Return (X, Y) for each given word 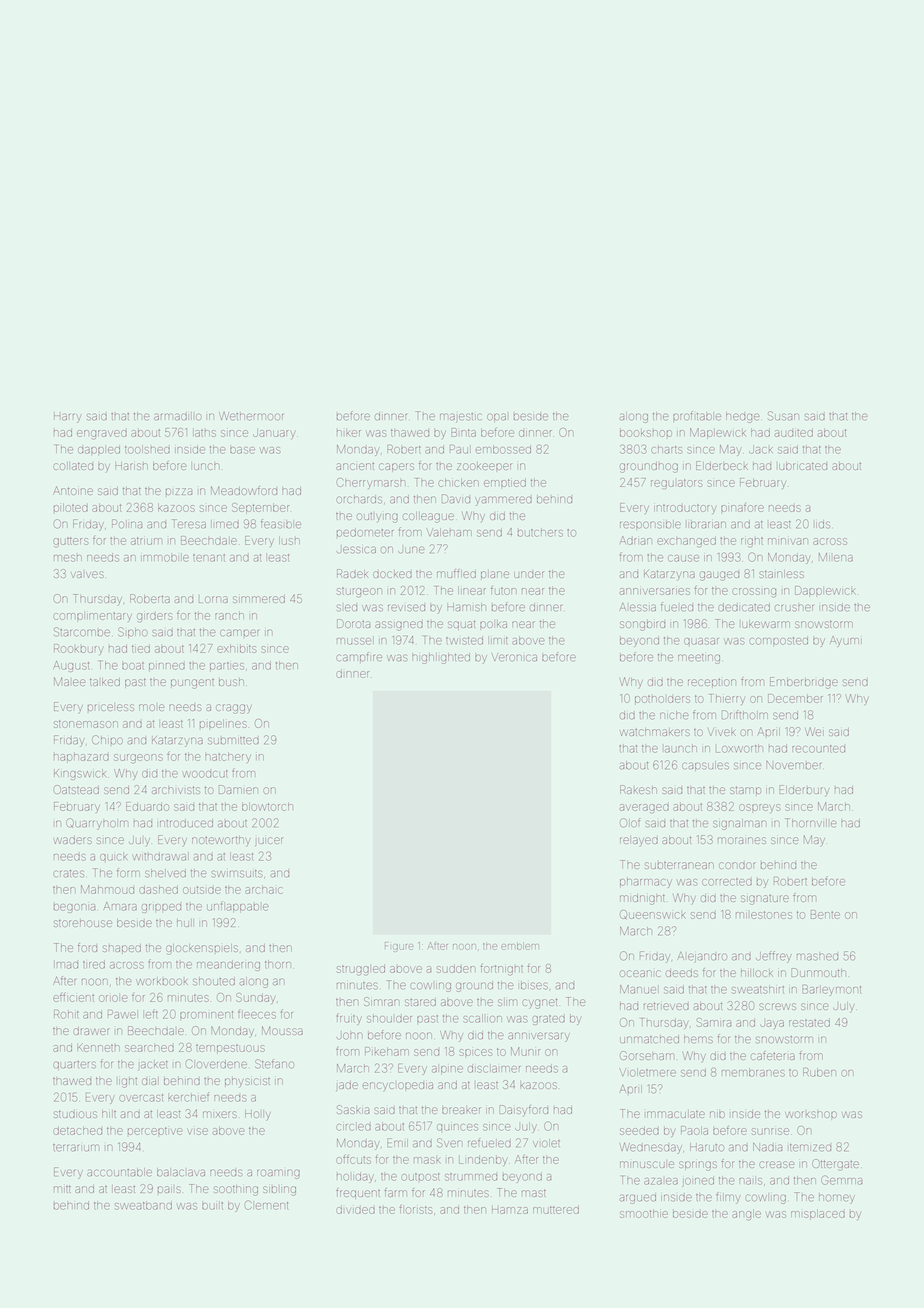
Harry (68, 417)
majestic (461, 418)
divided (355, 1209)
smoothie (644, 1213)
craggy (234, 709)
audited (794, 432)
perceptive (155, 1131)
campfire (359, 657)
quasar (701, 641)
